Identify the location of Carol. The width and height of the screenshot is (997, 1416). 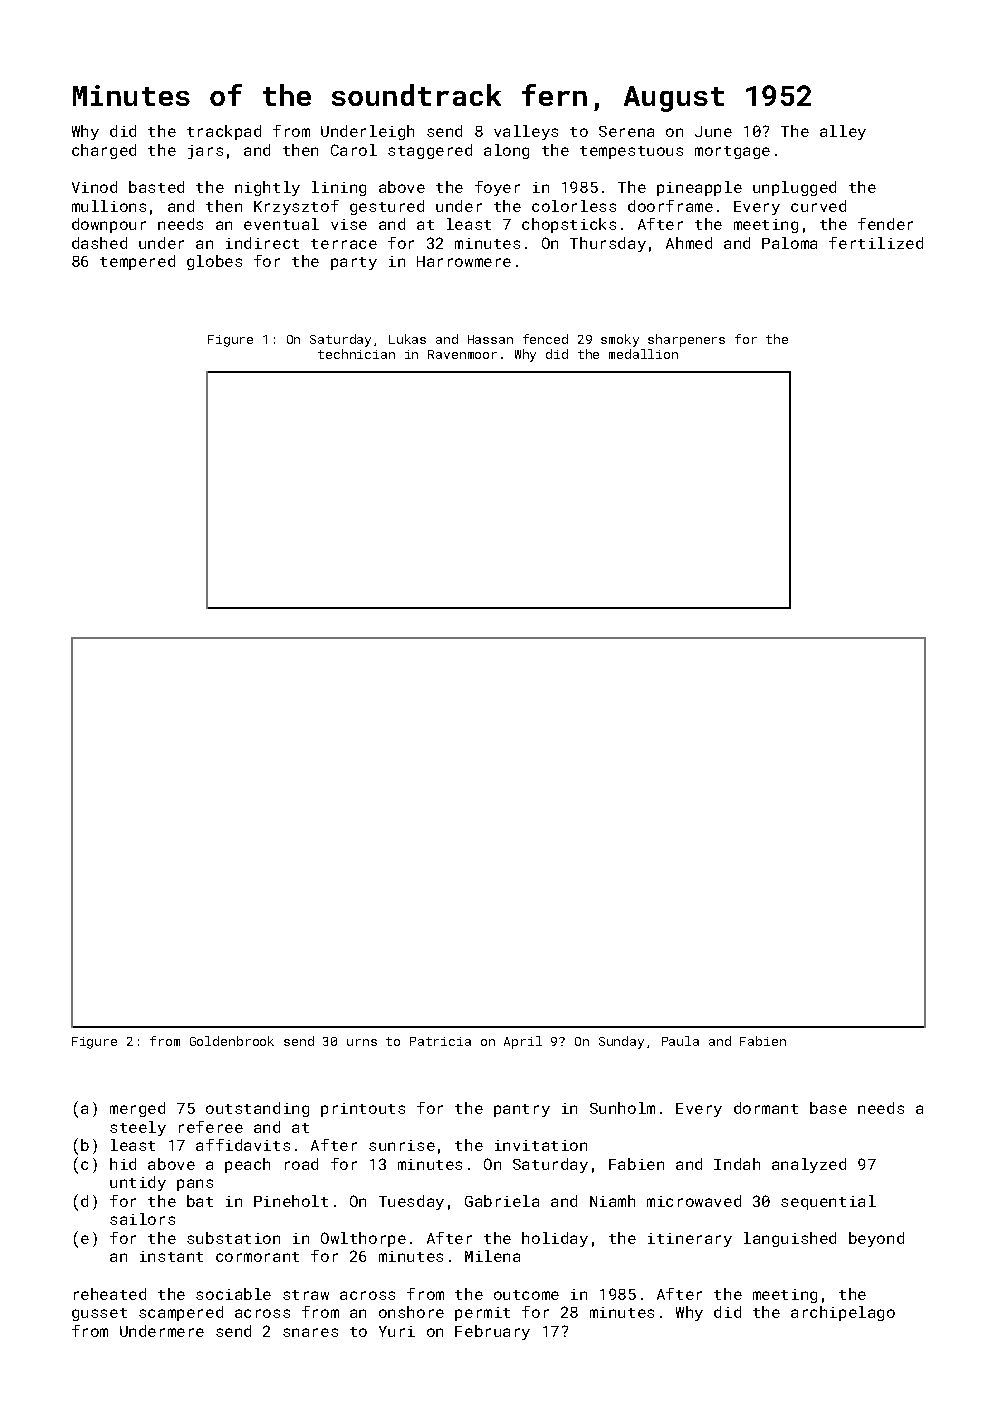
(354, 150).
